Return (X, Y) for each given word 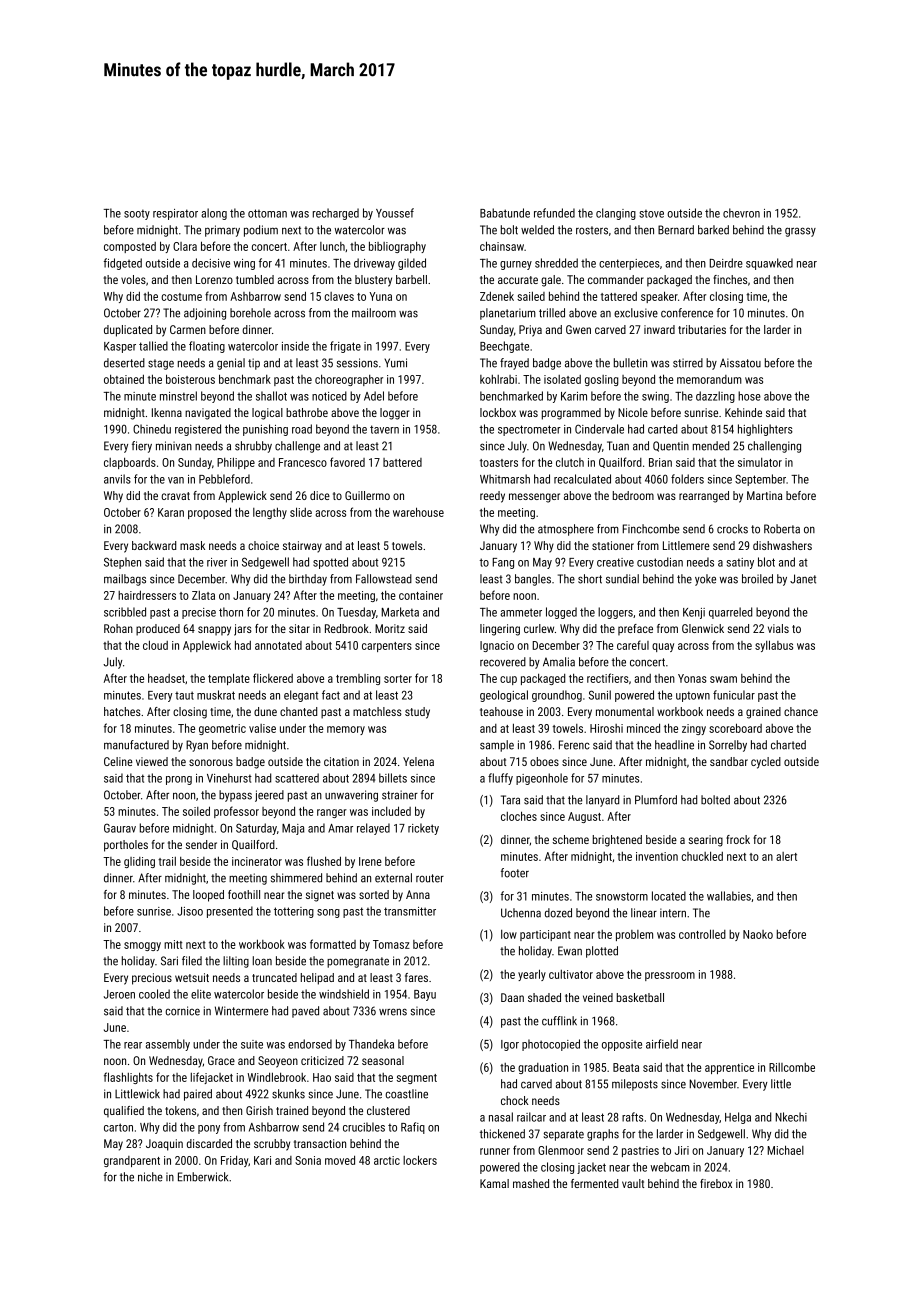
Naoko (758, 934)
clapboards (130, 463)
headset (166, 678)
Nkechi (791, 1117)
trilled (552, 313)
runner (495, 1151)
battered (402, 462)
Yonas (692, 678)
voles (133, 279)
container (421, 595)
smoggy (142, 946)
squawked (769, 264)
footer (515, 873)
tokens (180, 1110)
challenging (774, 447)
